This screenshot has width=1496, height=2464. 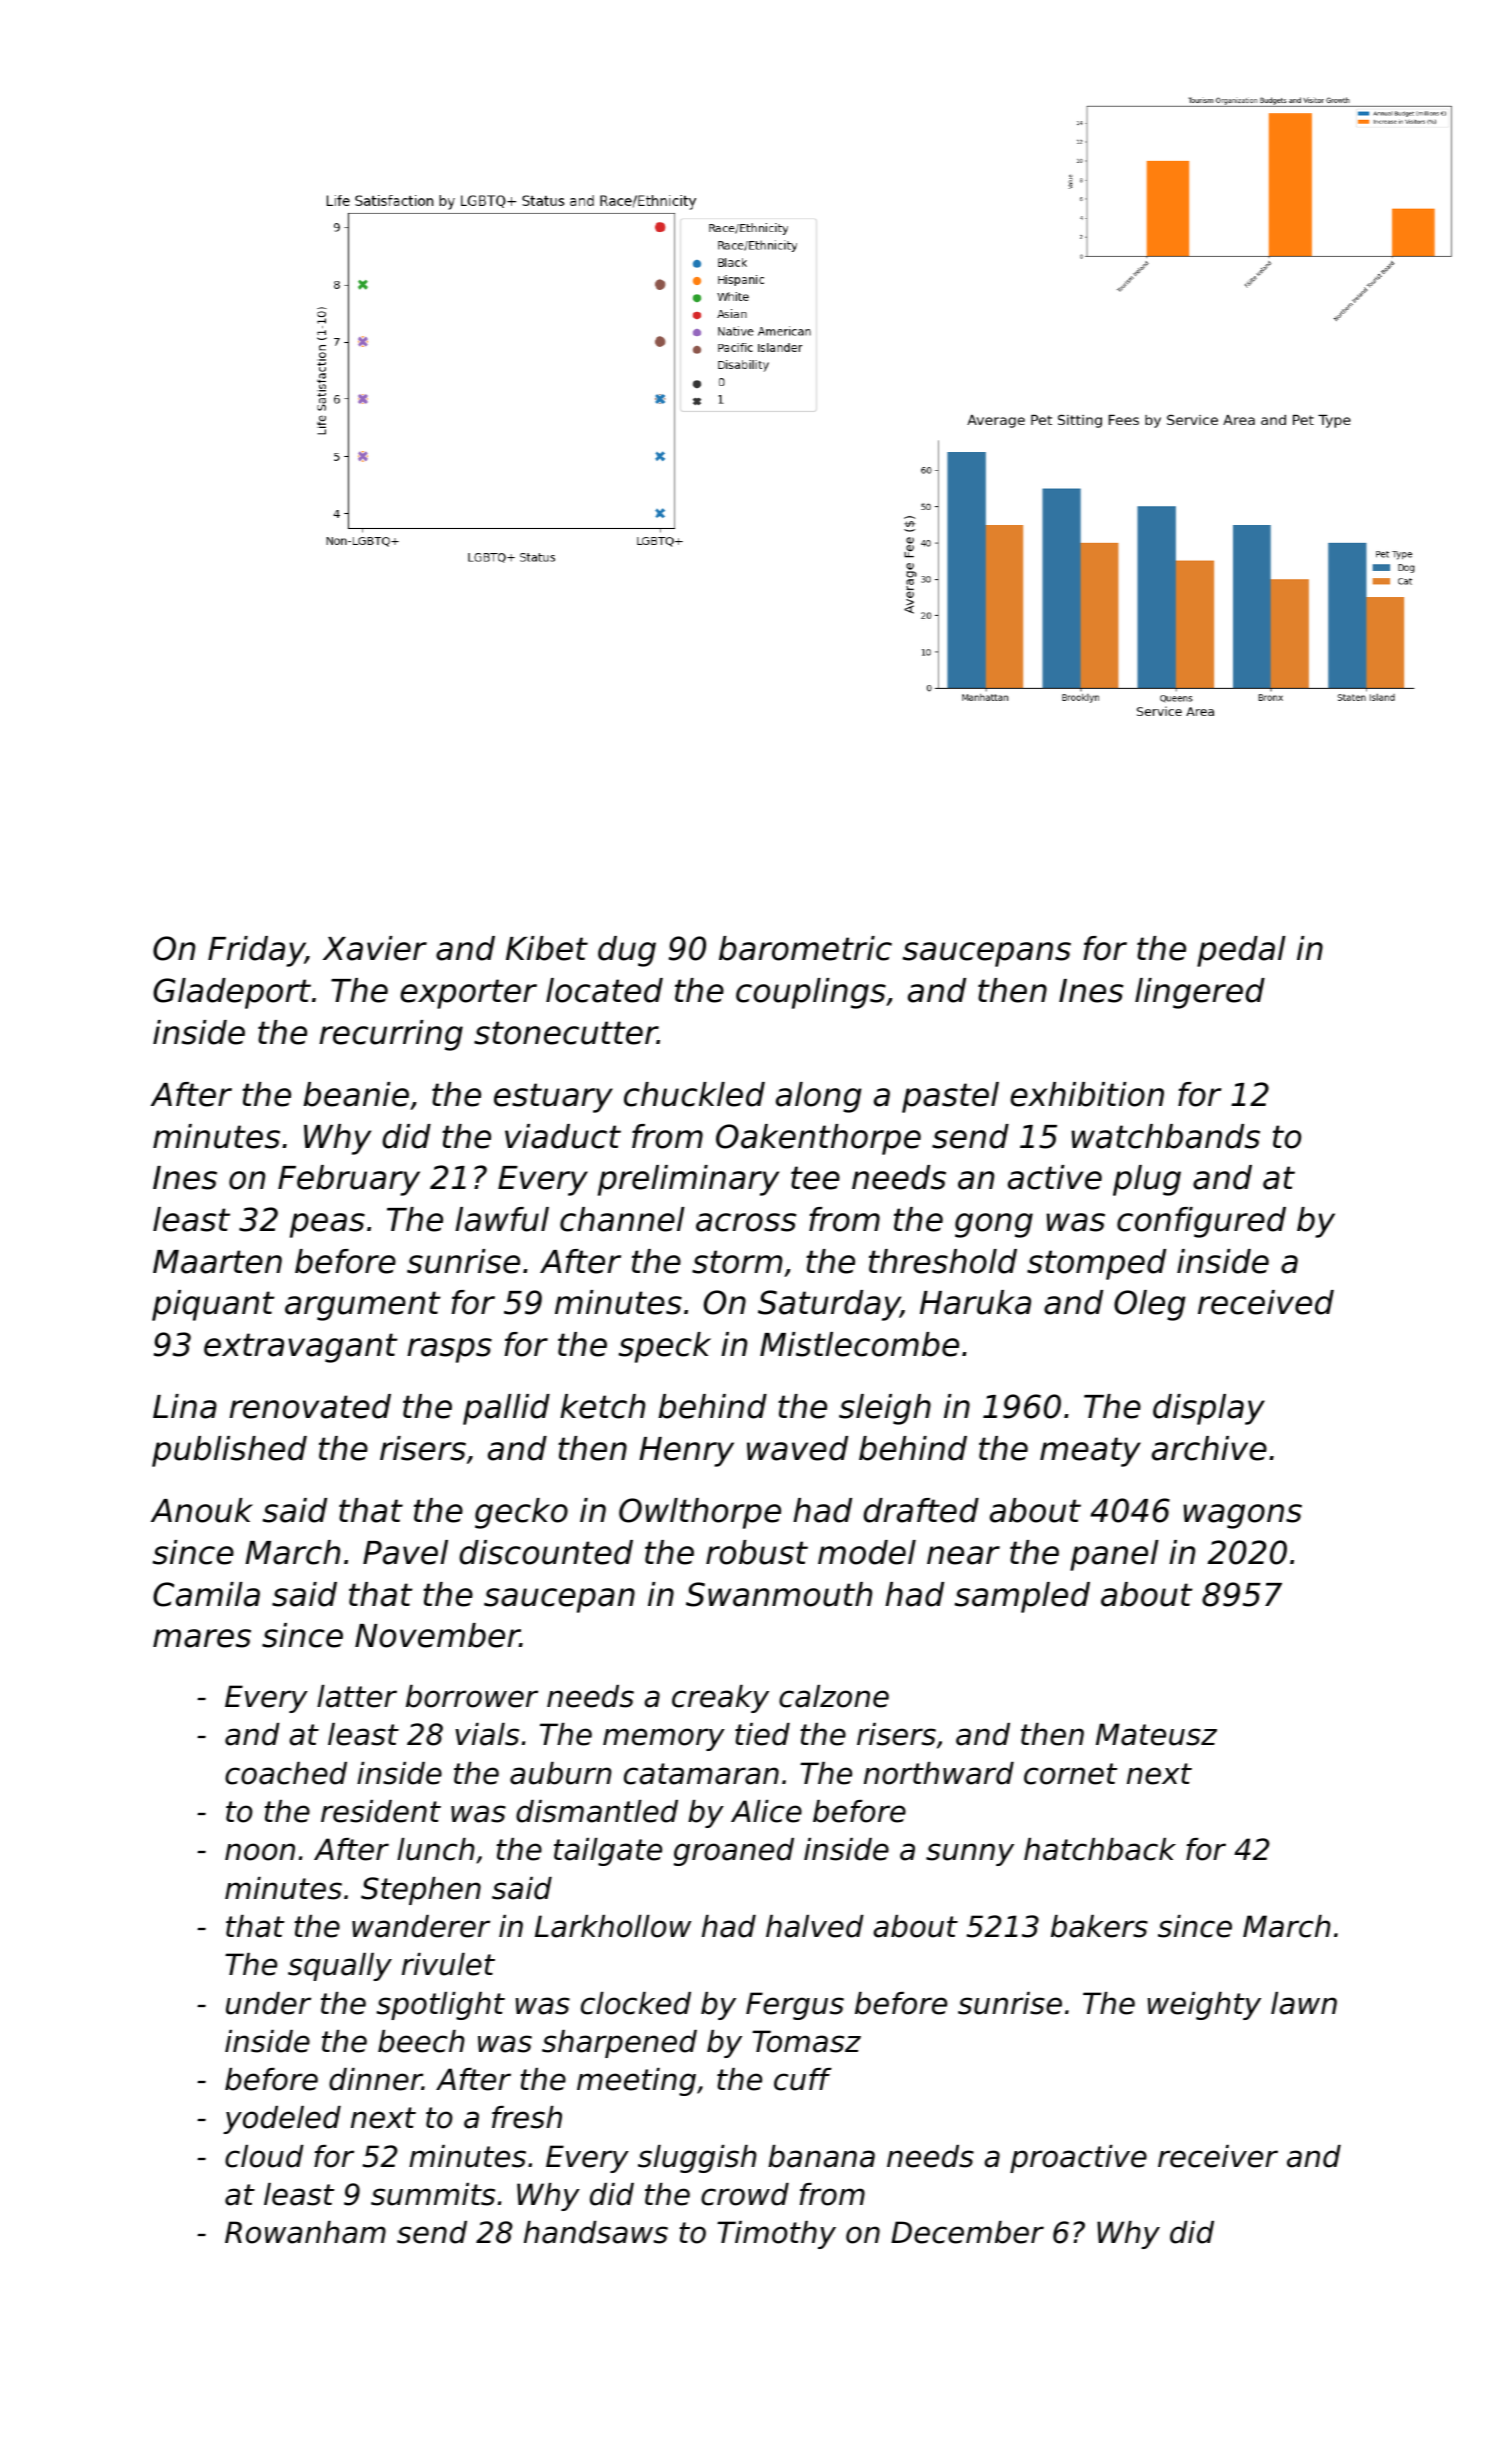 I want to click on halved, so click(x=815, y=1926).
